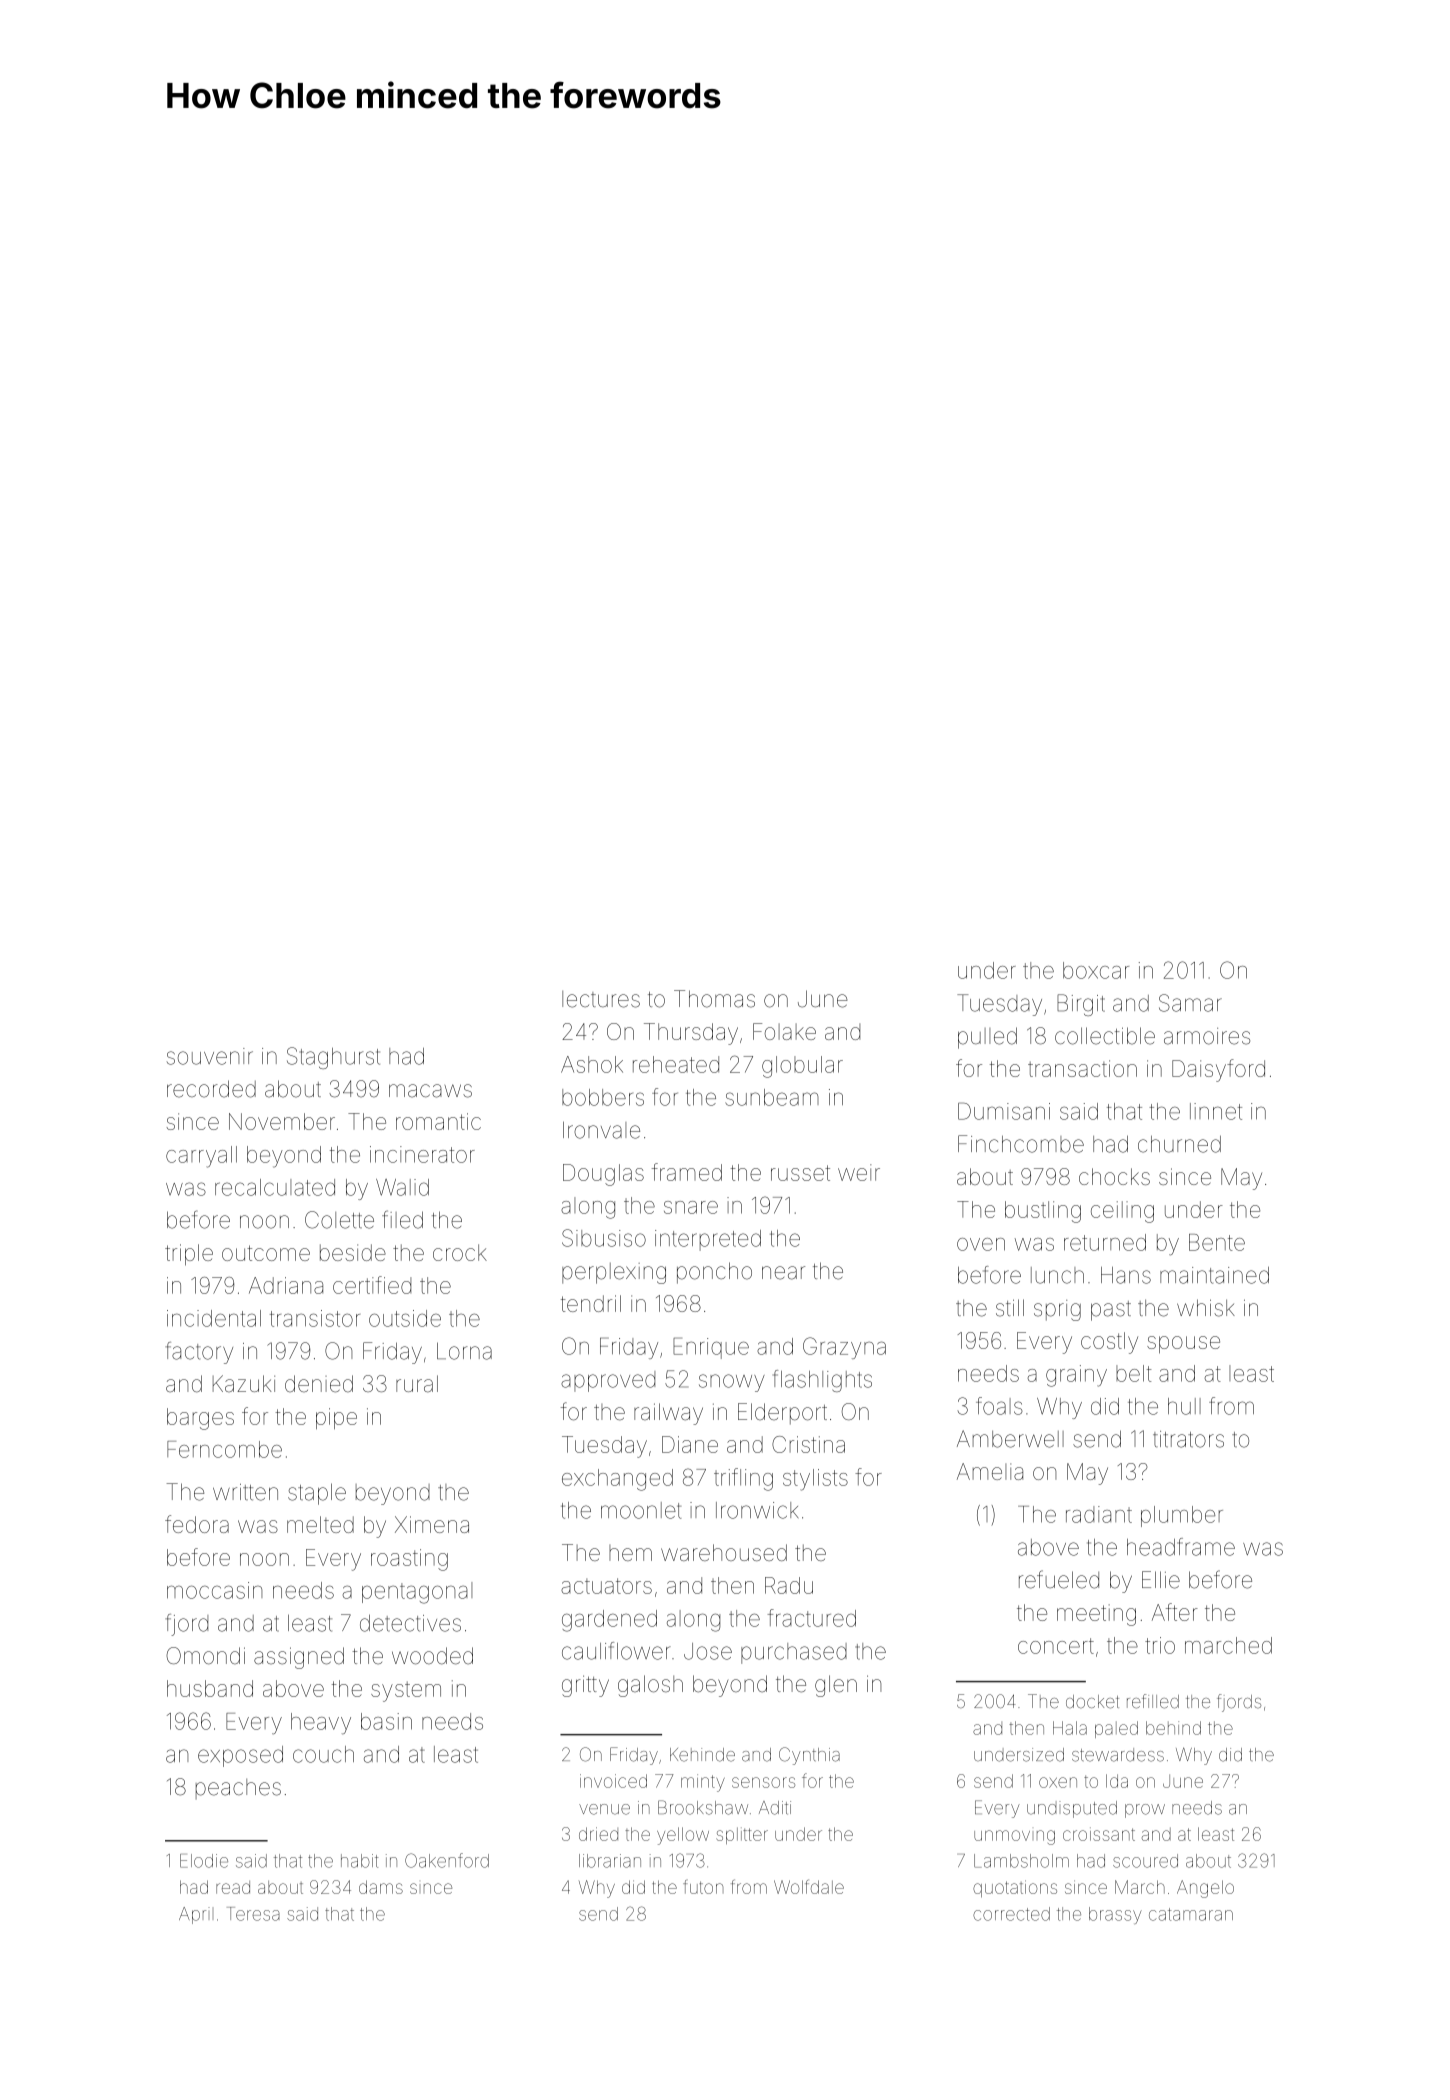  I want to click on titrators, so click(1188, 1439).
